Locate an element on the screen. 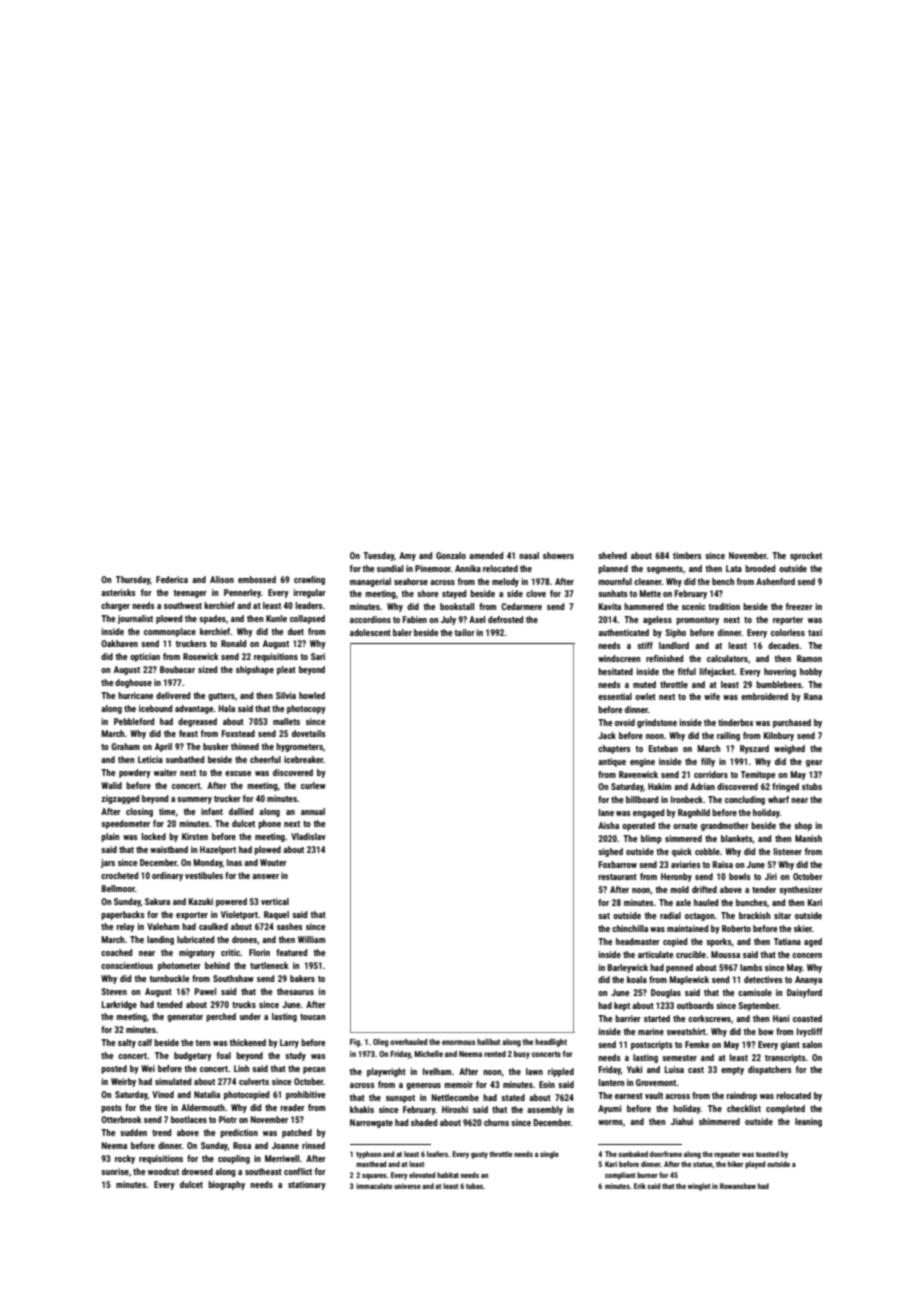 The image size is (924, 1308). chinchilla is located at coordinates (630, 928).
